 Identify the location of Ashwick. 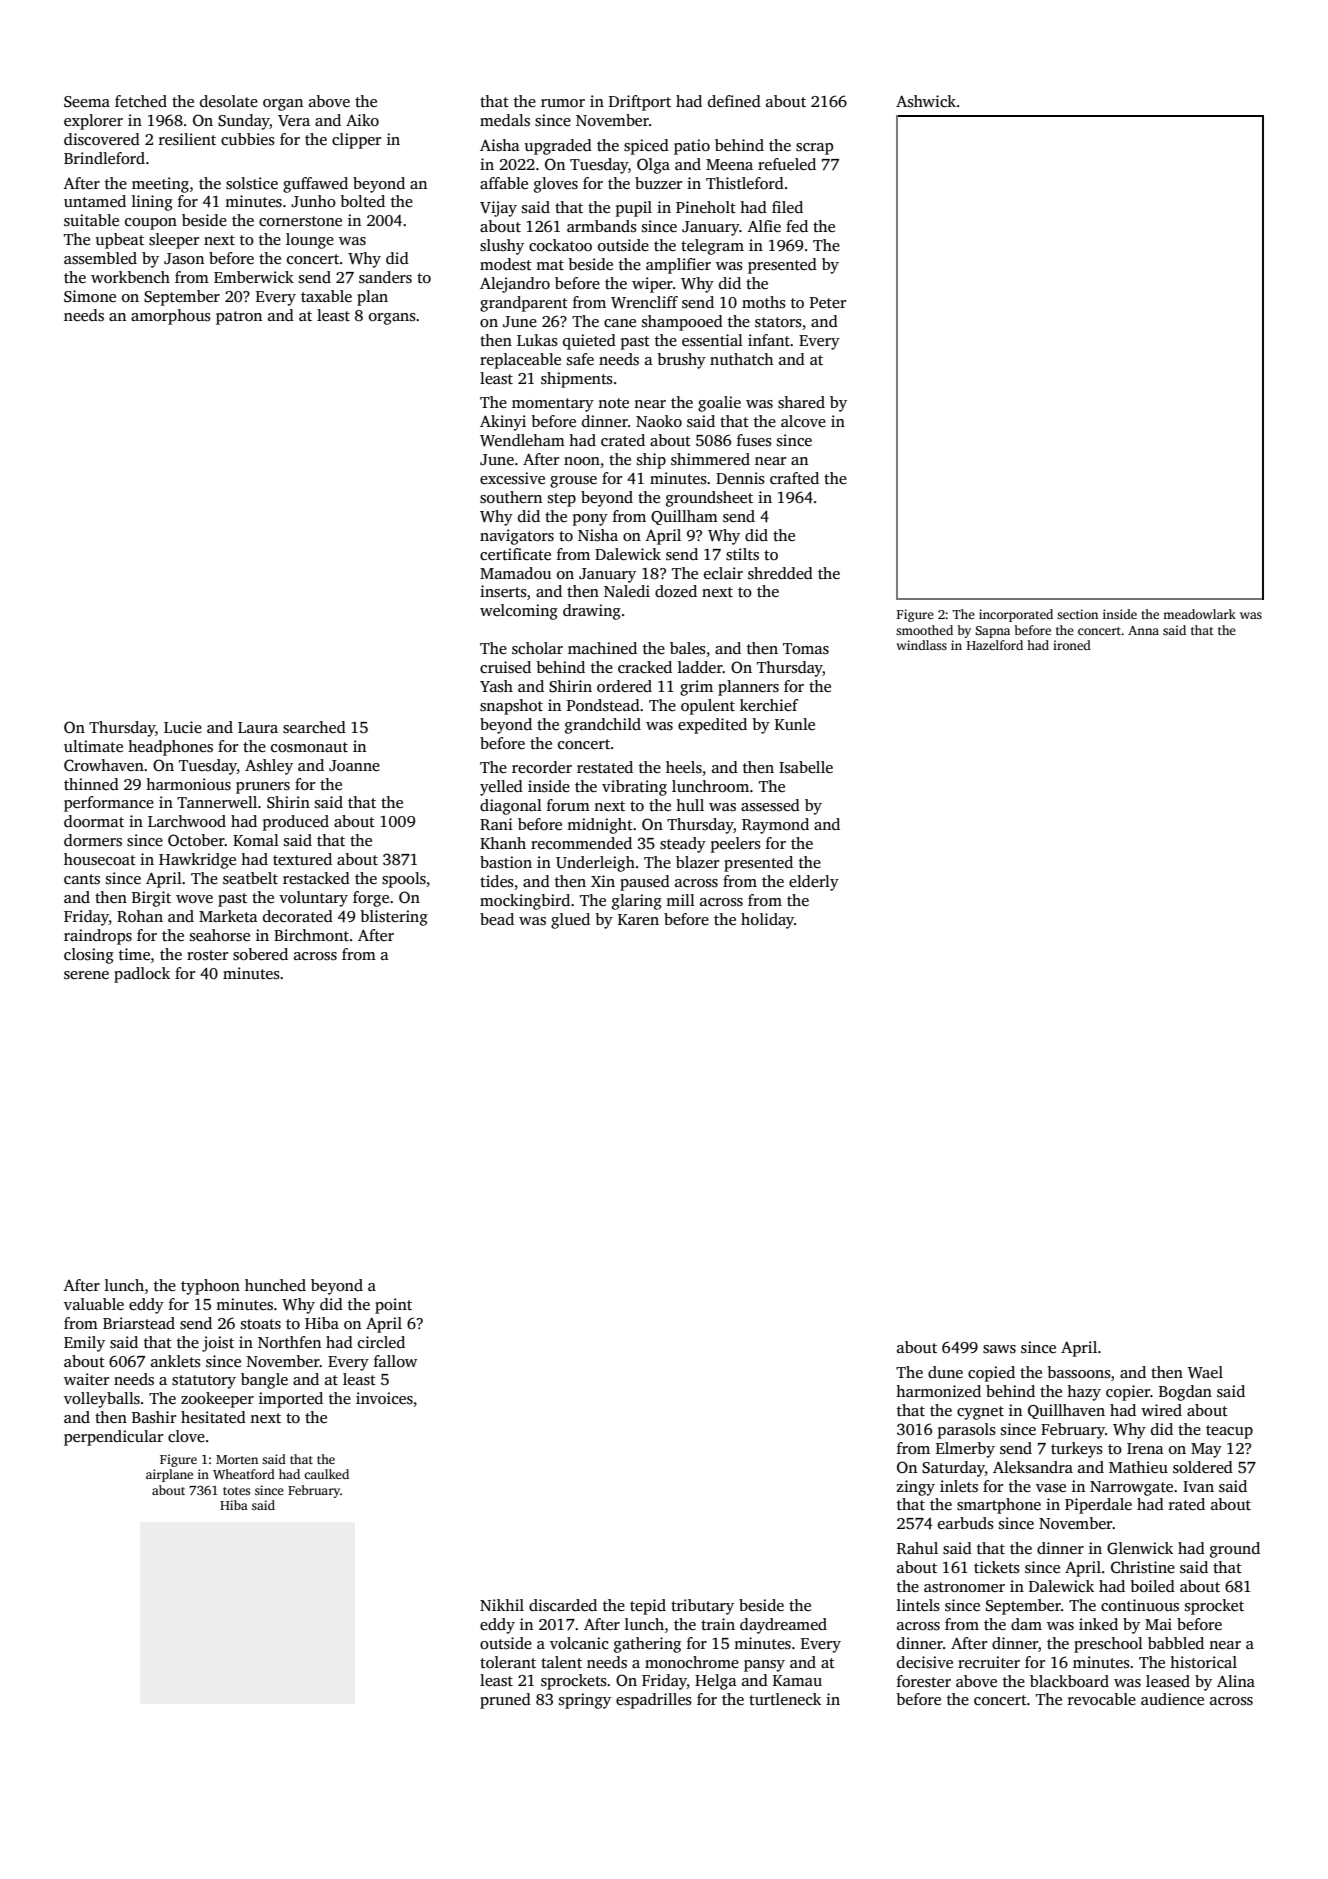
(926, 101).
